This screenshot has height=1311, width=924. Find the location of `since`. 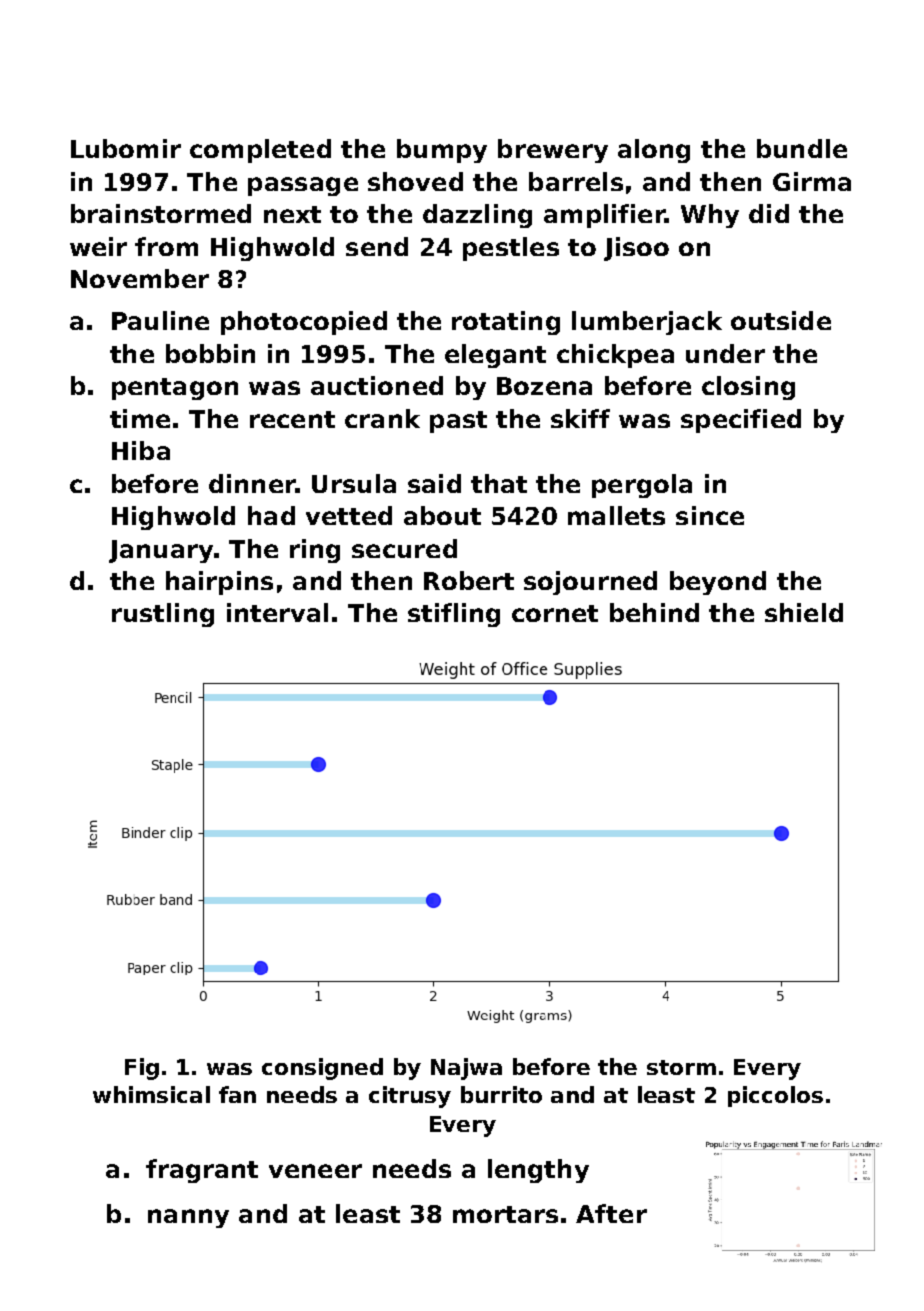

since is located at coordinates (710, 515).
